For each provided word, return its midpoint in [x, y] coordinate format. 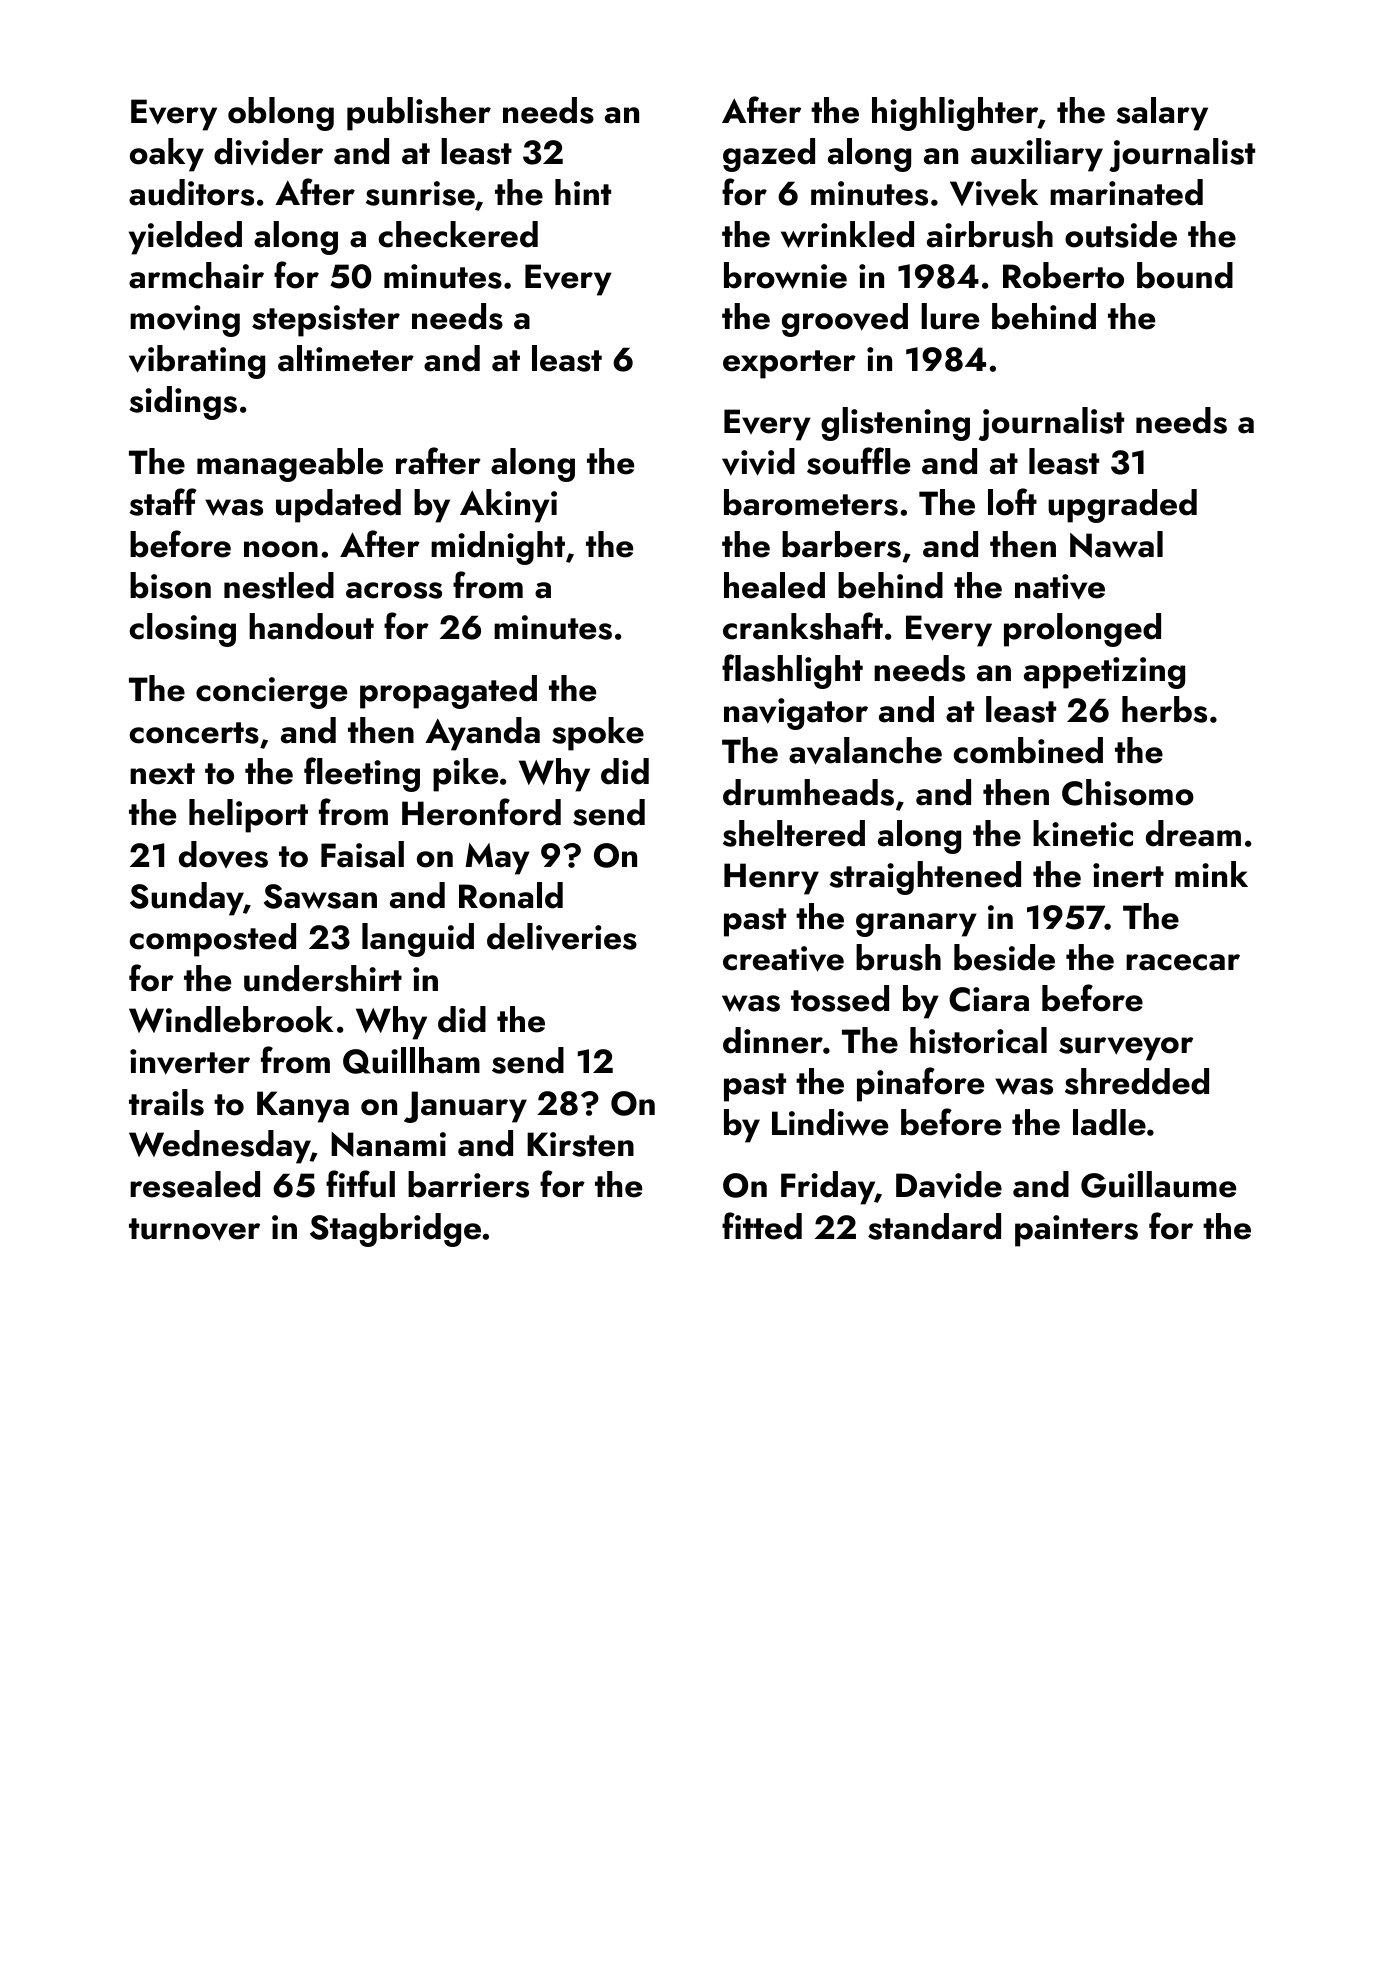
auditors [191, 192]
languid [418, 940]
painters [1076, 1231]
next [162, 774]
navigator [796, 714]
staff [163, 502]
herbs [1164, 709]
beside [1004, 957]
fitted [762, 1226]
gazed [769, 155]
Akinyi [508, 506]
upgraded [1122, 506]
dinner [773, 1040]
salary [1162, 114]
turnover [194, 1229]
